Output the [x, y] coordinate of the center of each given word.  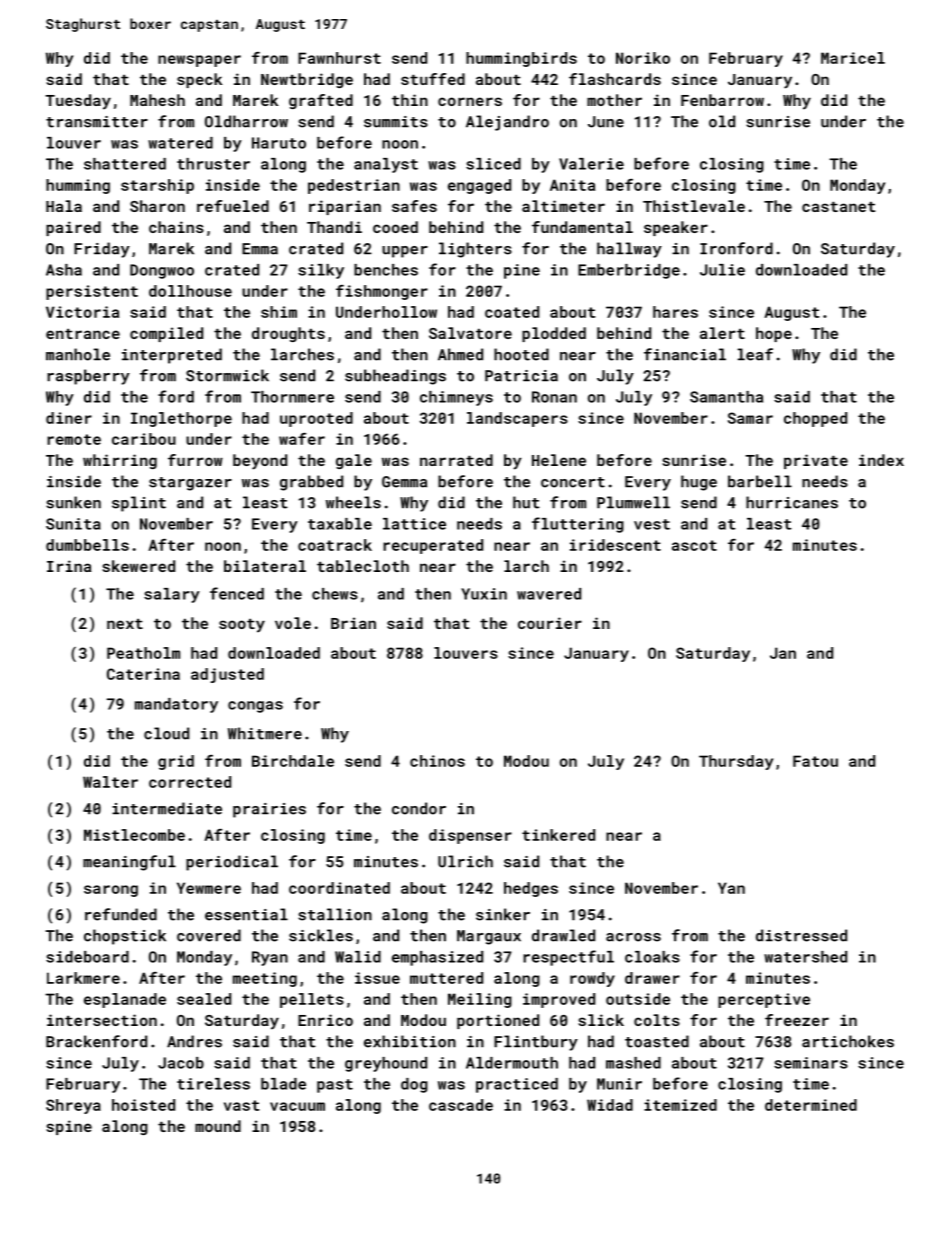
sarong [111, 891]
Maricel [853, 58]
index [881, 460]
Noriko [643, 58]
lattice [414, 524]
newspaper [199, 61]
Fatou [815, 761]
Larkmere [83, 978]
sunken [73, 502]
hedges [531, 889]
